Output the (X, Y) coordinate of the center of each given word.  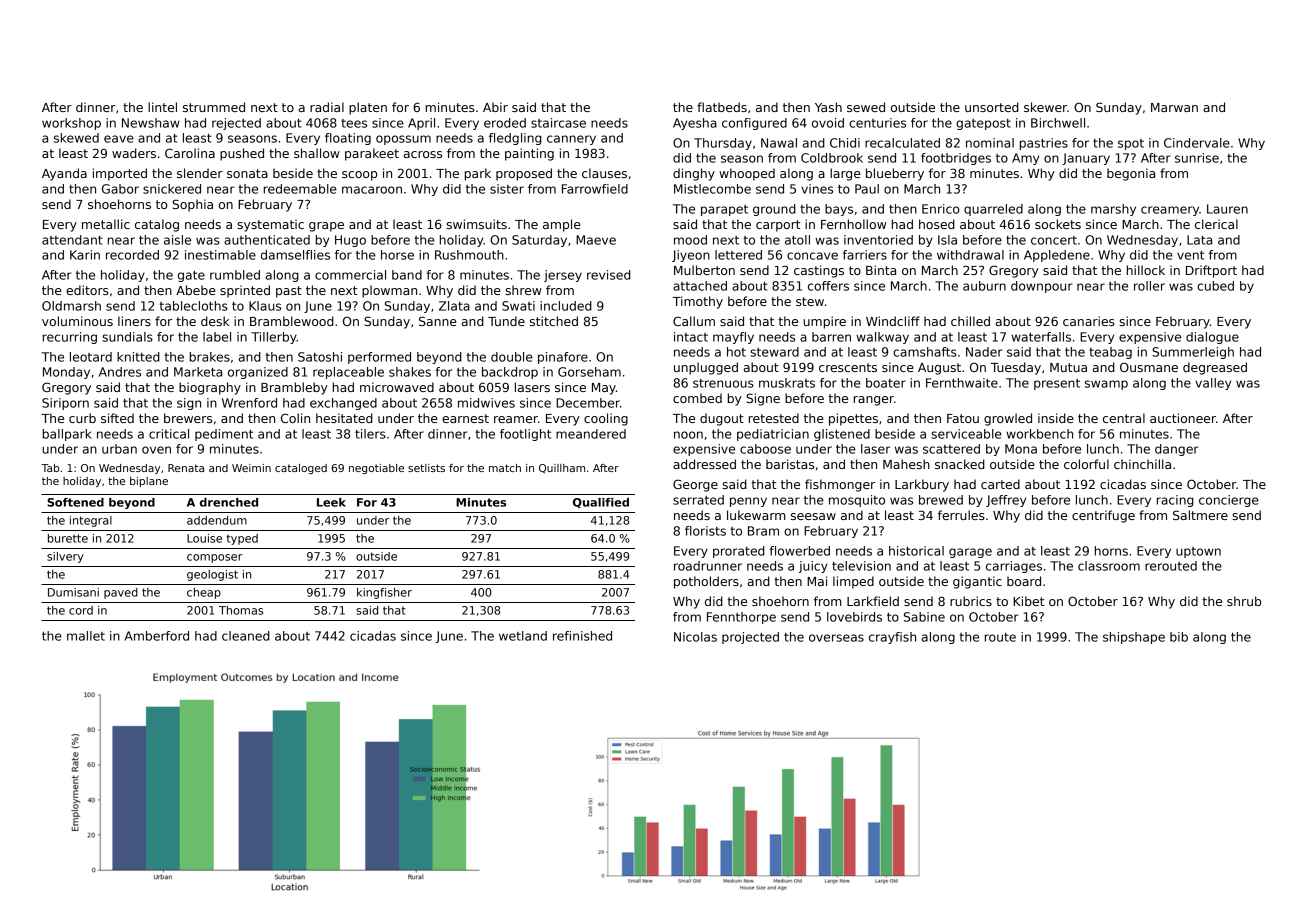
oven (156, 450)
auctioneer (1183, 418)
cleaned (246, 636)
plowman (389, 291)
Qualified (601, 503)
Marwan (1174, 107)
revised (609, 275)
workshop (71, 124)
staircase (558, 123)
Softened (75, 502)
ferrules (961, 515)
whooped (747, 174)
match (505, 468)
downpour (1041, 287)
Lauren (1227, 209)
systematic (270, 225)
